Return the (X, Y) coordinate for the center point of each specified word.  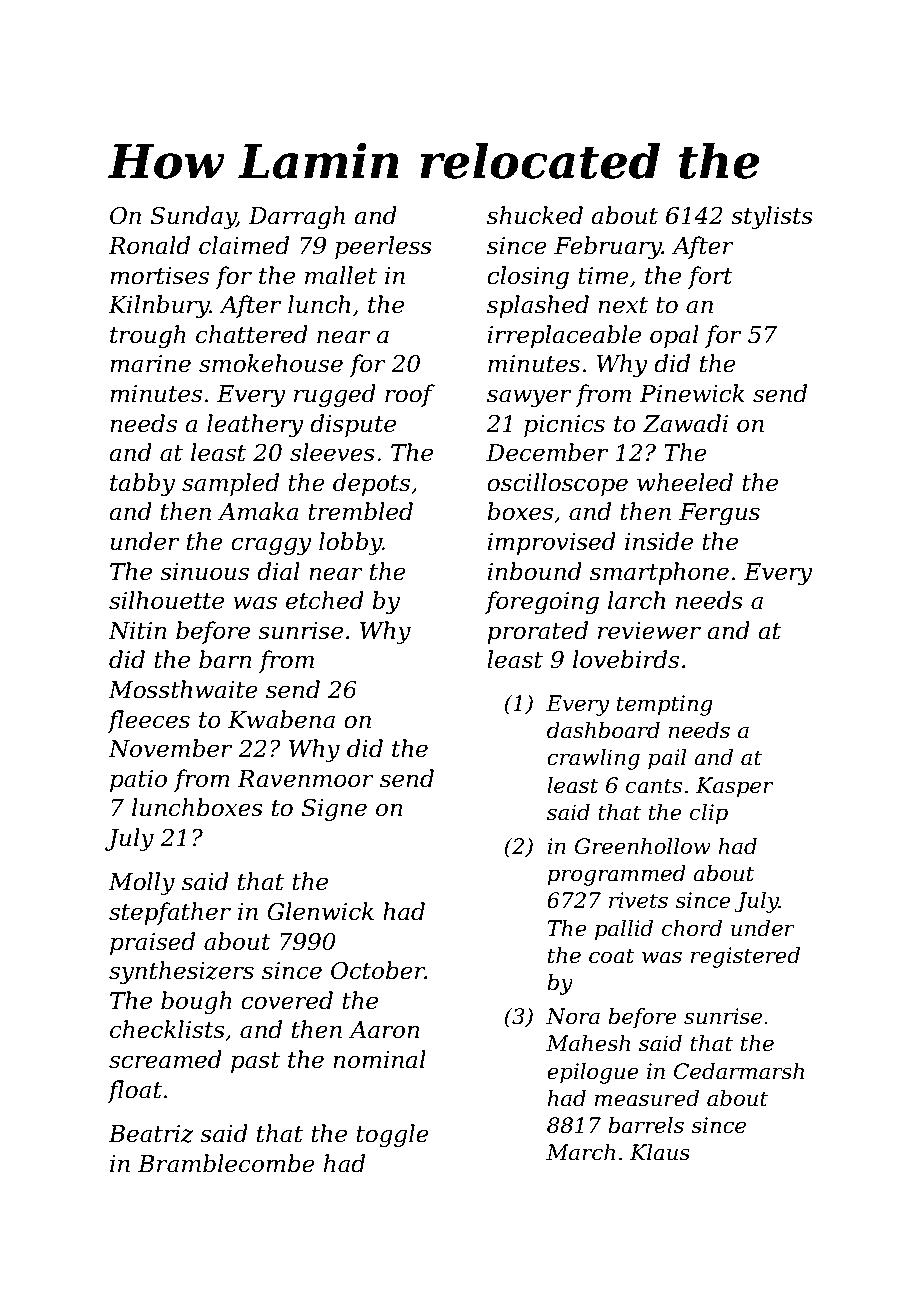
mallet (341, 275)
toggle (392, 1135)
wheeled (685, 482)
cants (654, 786)
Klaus (660, 1152)
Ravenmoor (305, 779)
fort (710, 277)
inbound (535, 571)
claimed (244, 245)
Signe (334, 810)
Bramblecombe (226, 1163)
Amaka (258, 511)
